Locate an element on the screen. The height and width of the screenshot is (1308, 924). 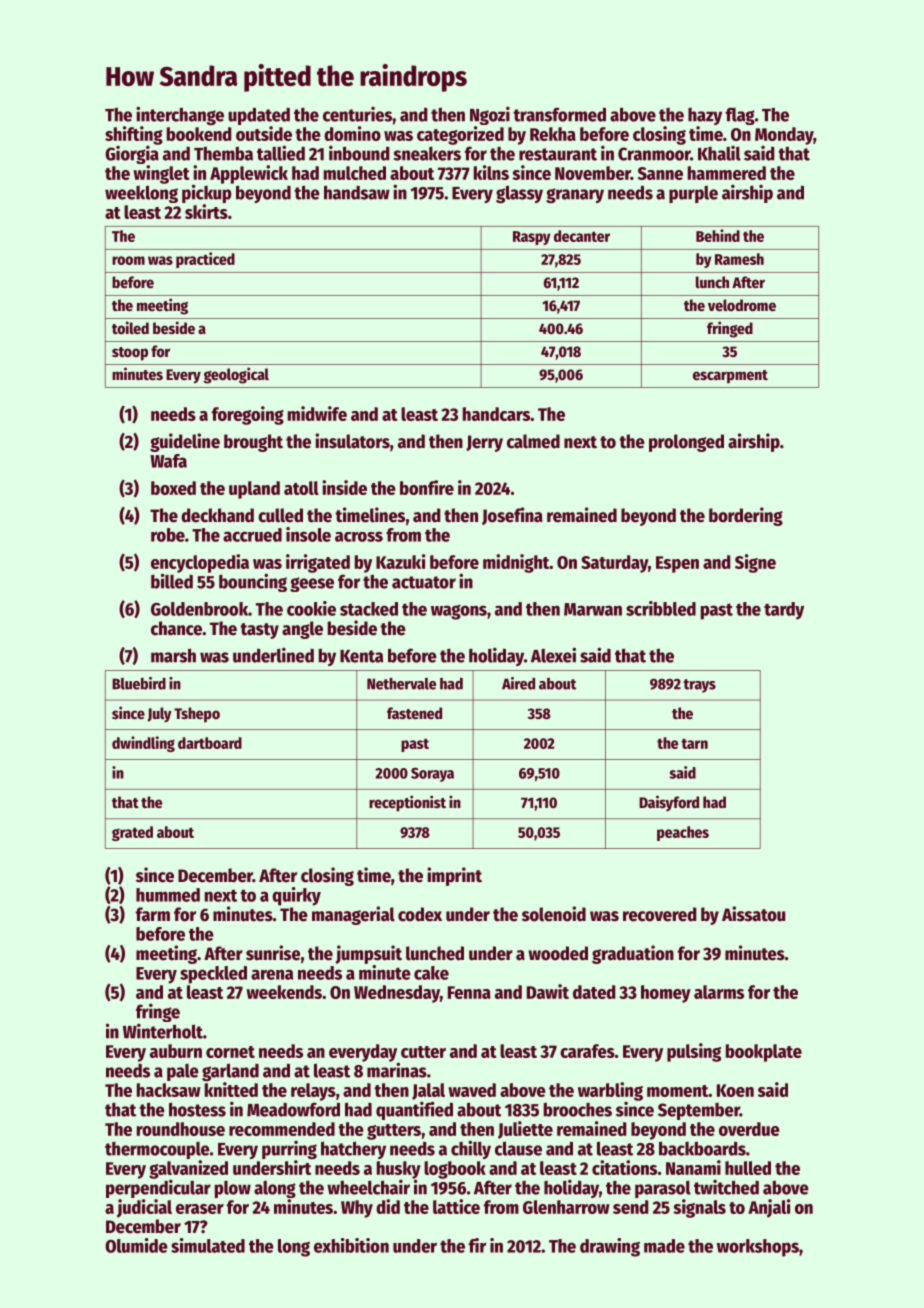
mulched is located at coordinates (355, 173).
